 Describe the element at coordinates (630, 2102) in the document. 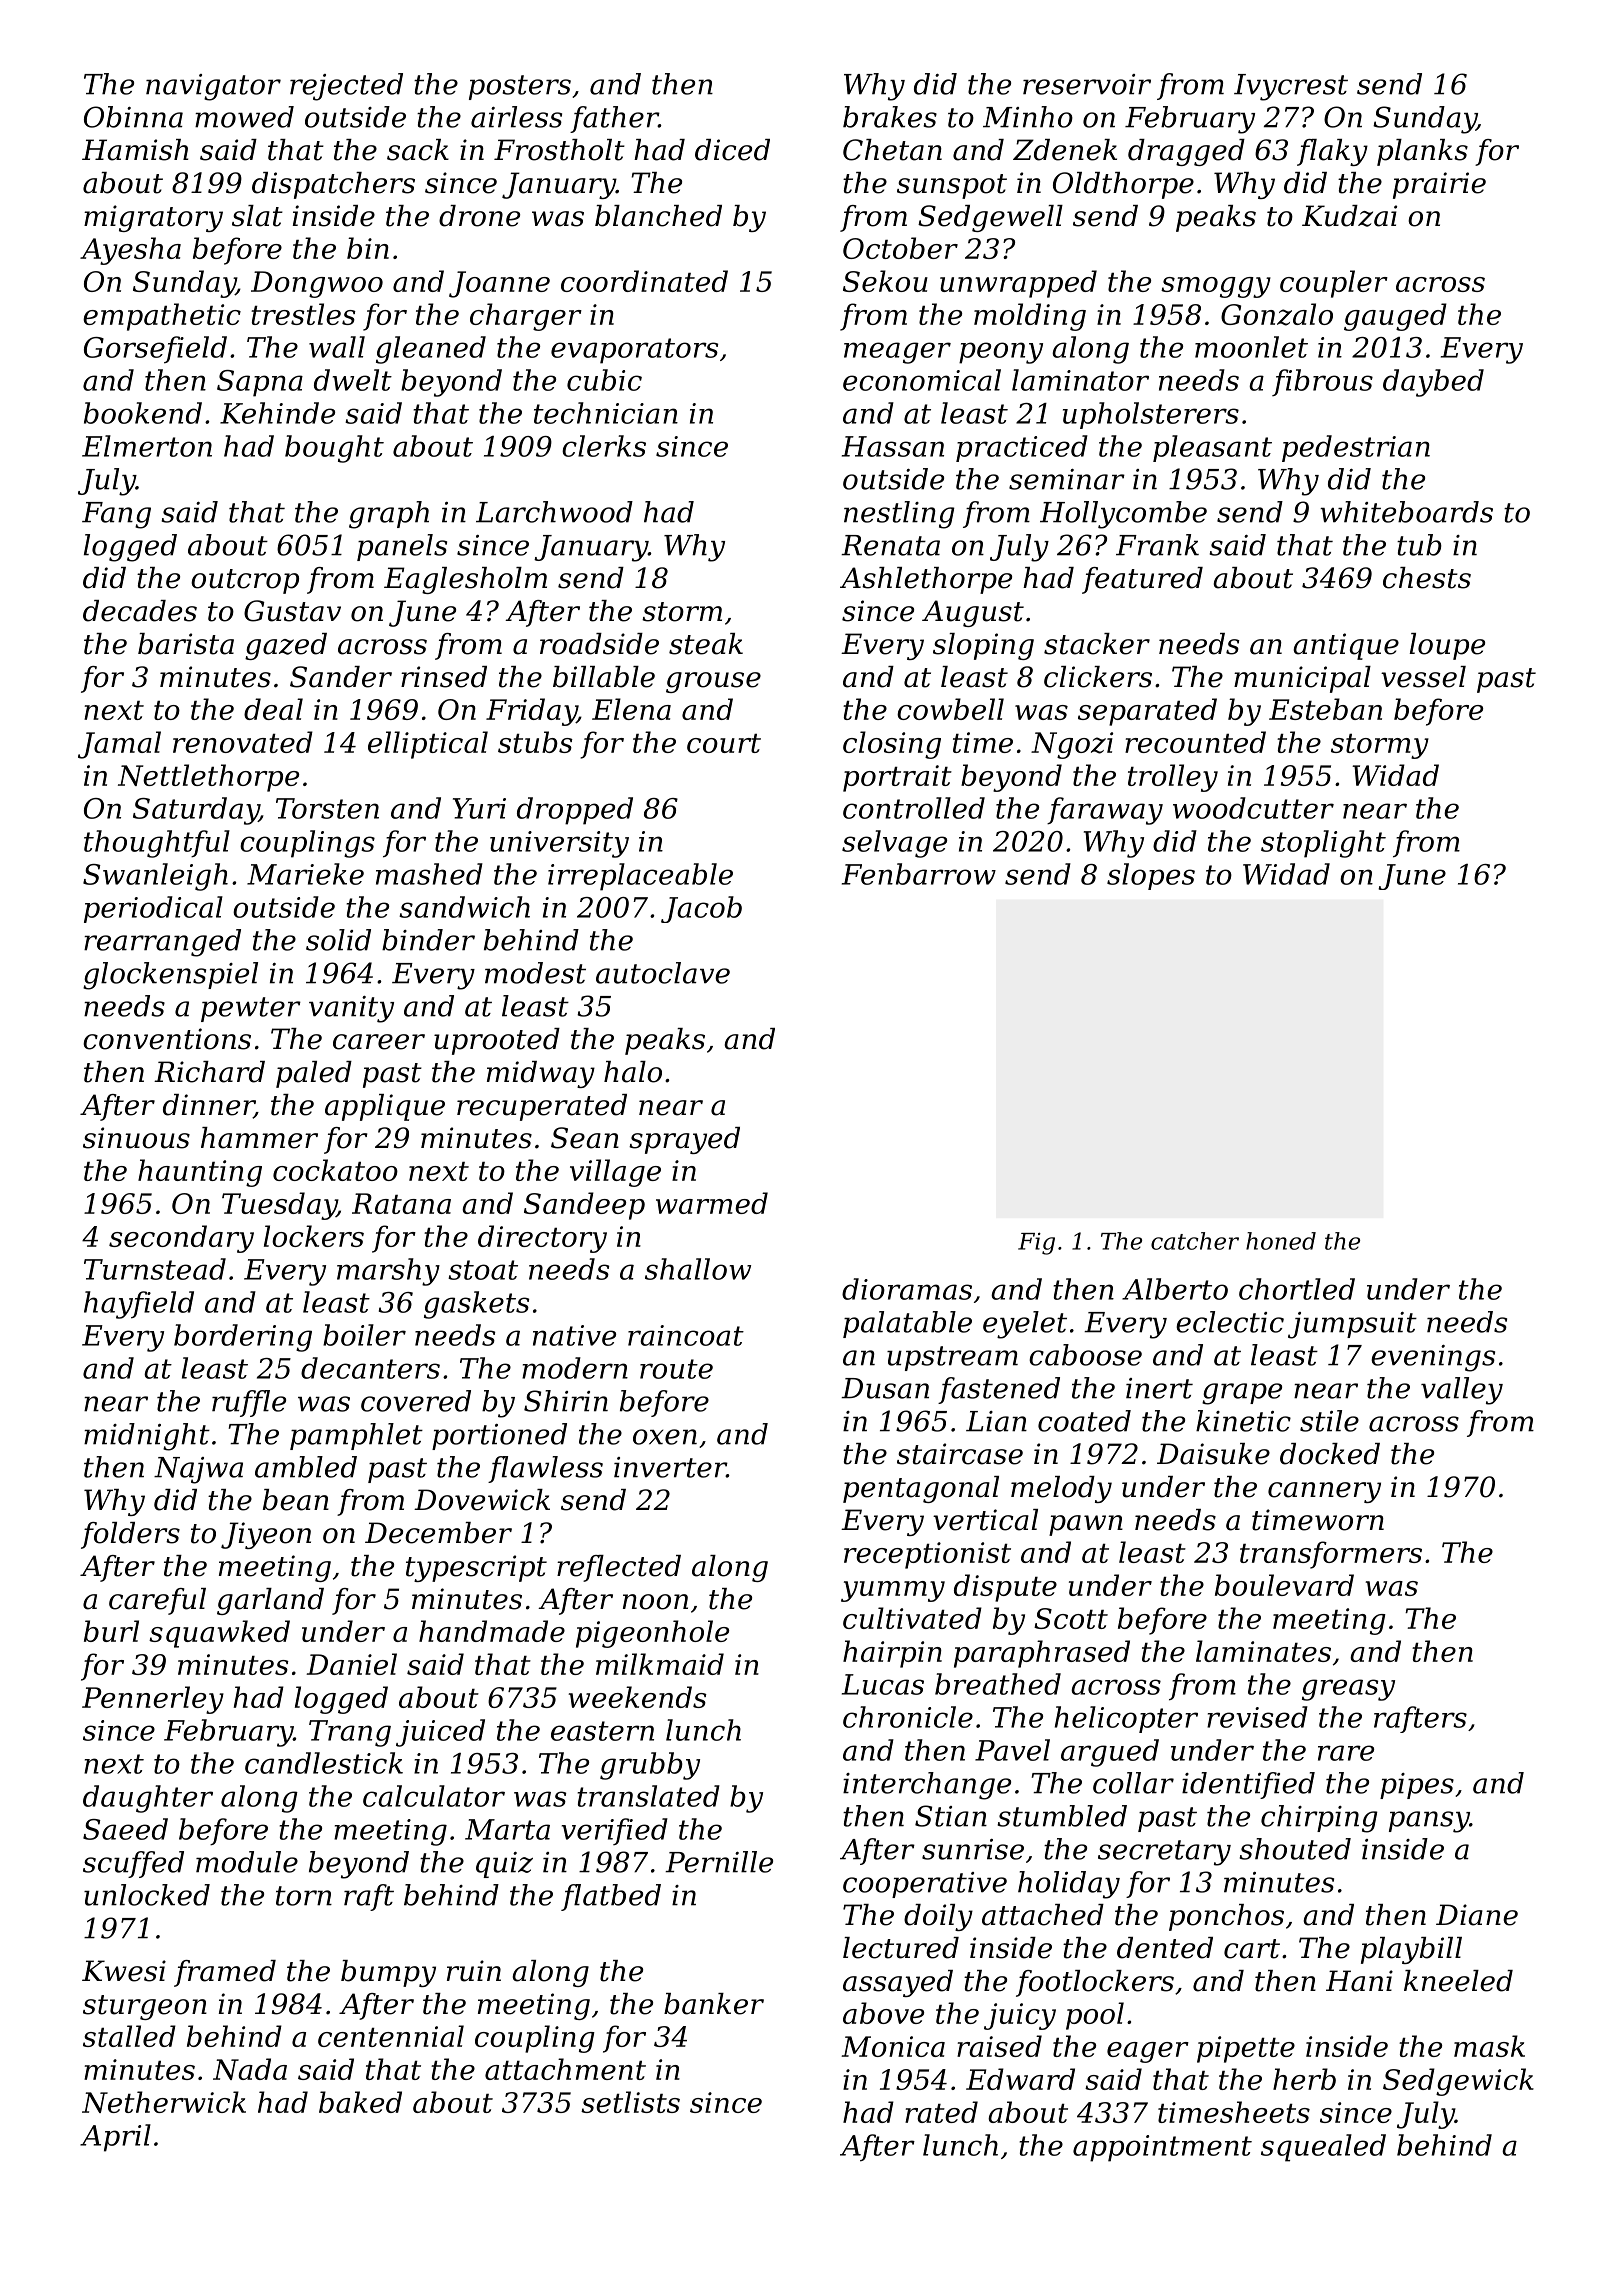

I see `setlists` at that location.
